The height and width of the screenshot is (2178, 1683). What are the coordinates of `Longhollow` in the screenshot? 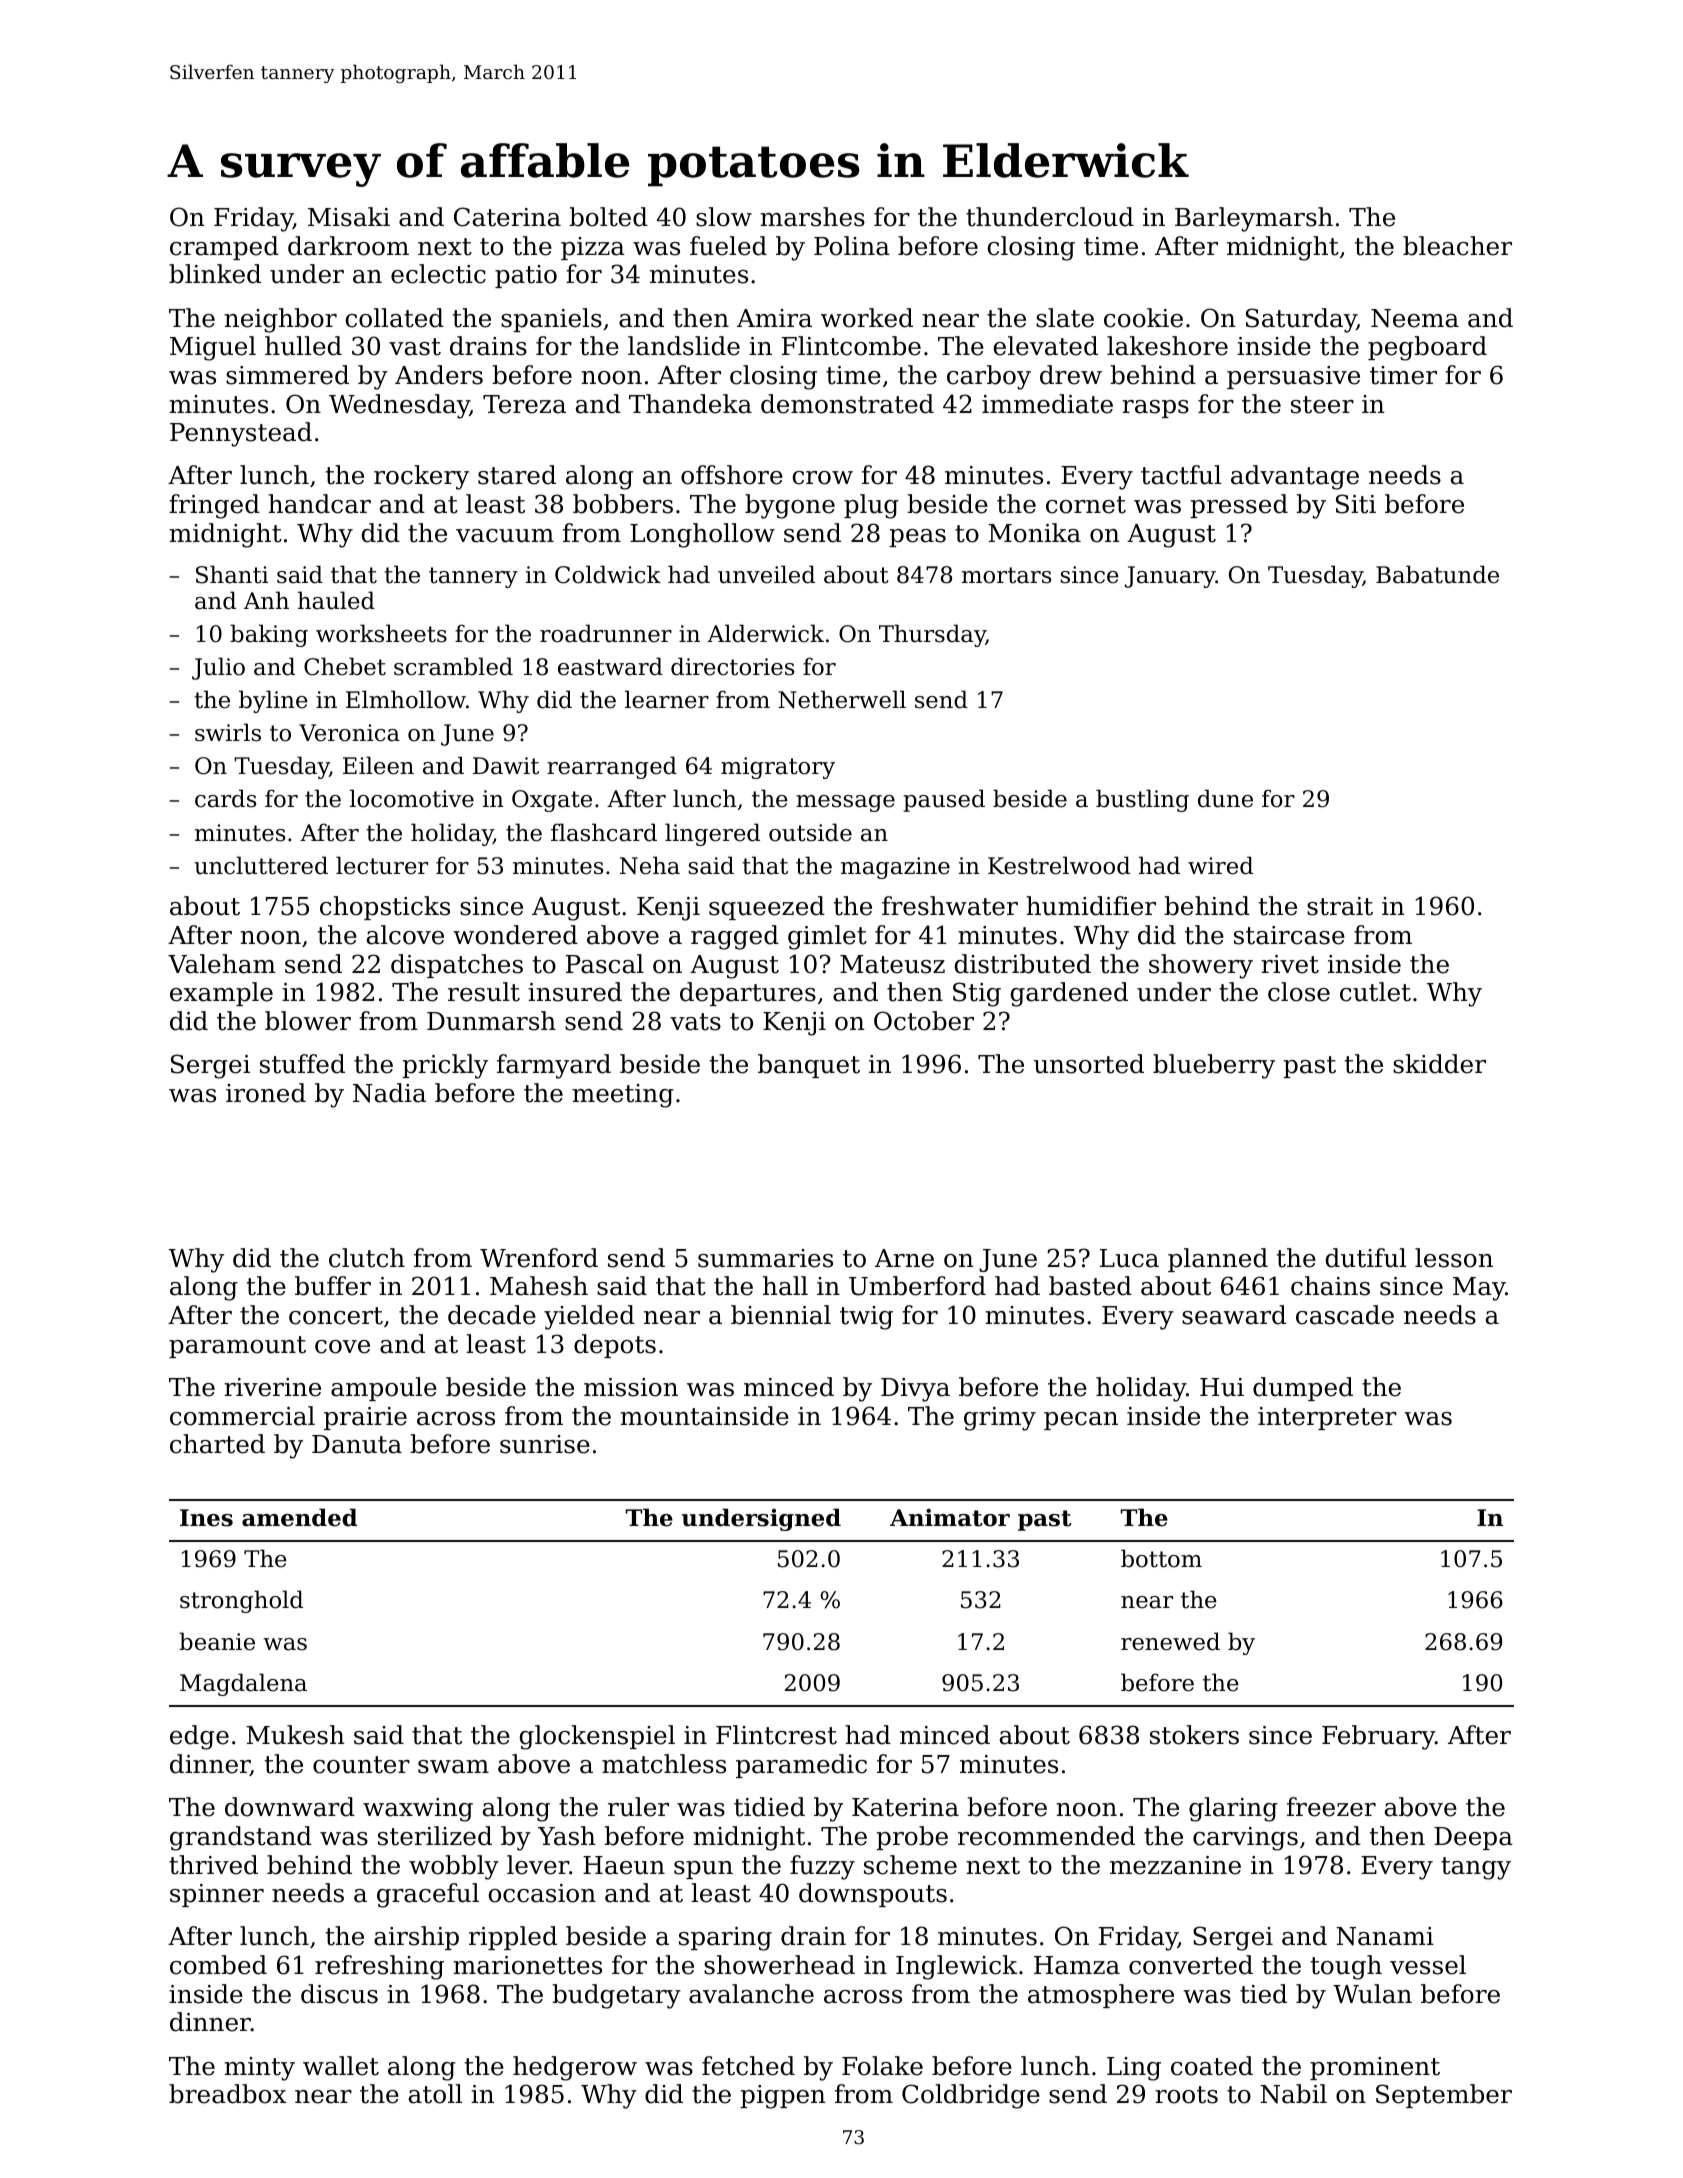 It's located at (702, 535).
